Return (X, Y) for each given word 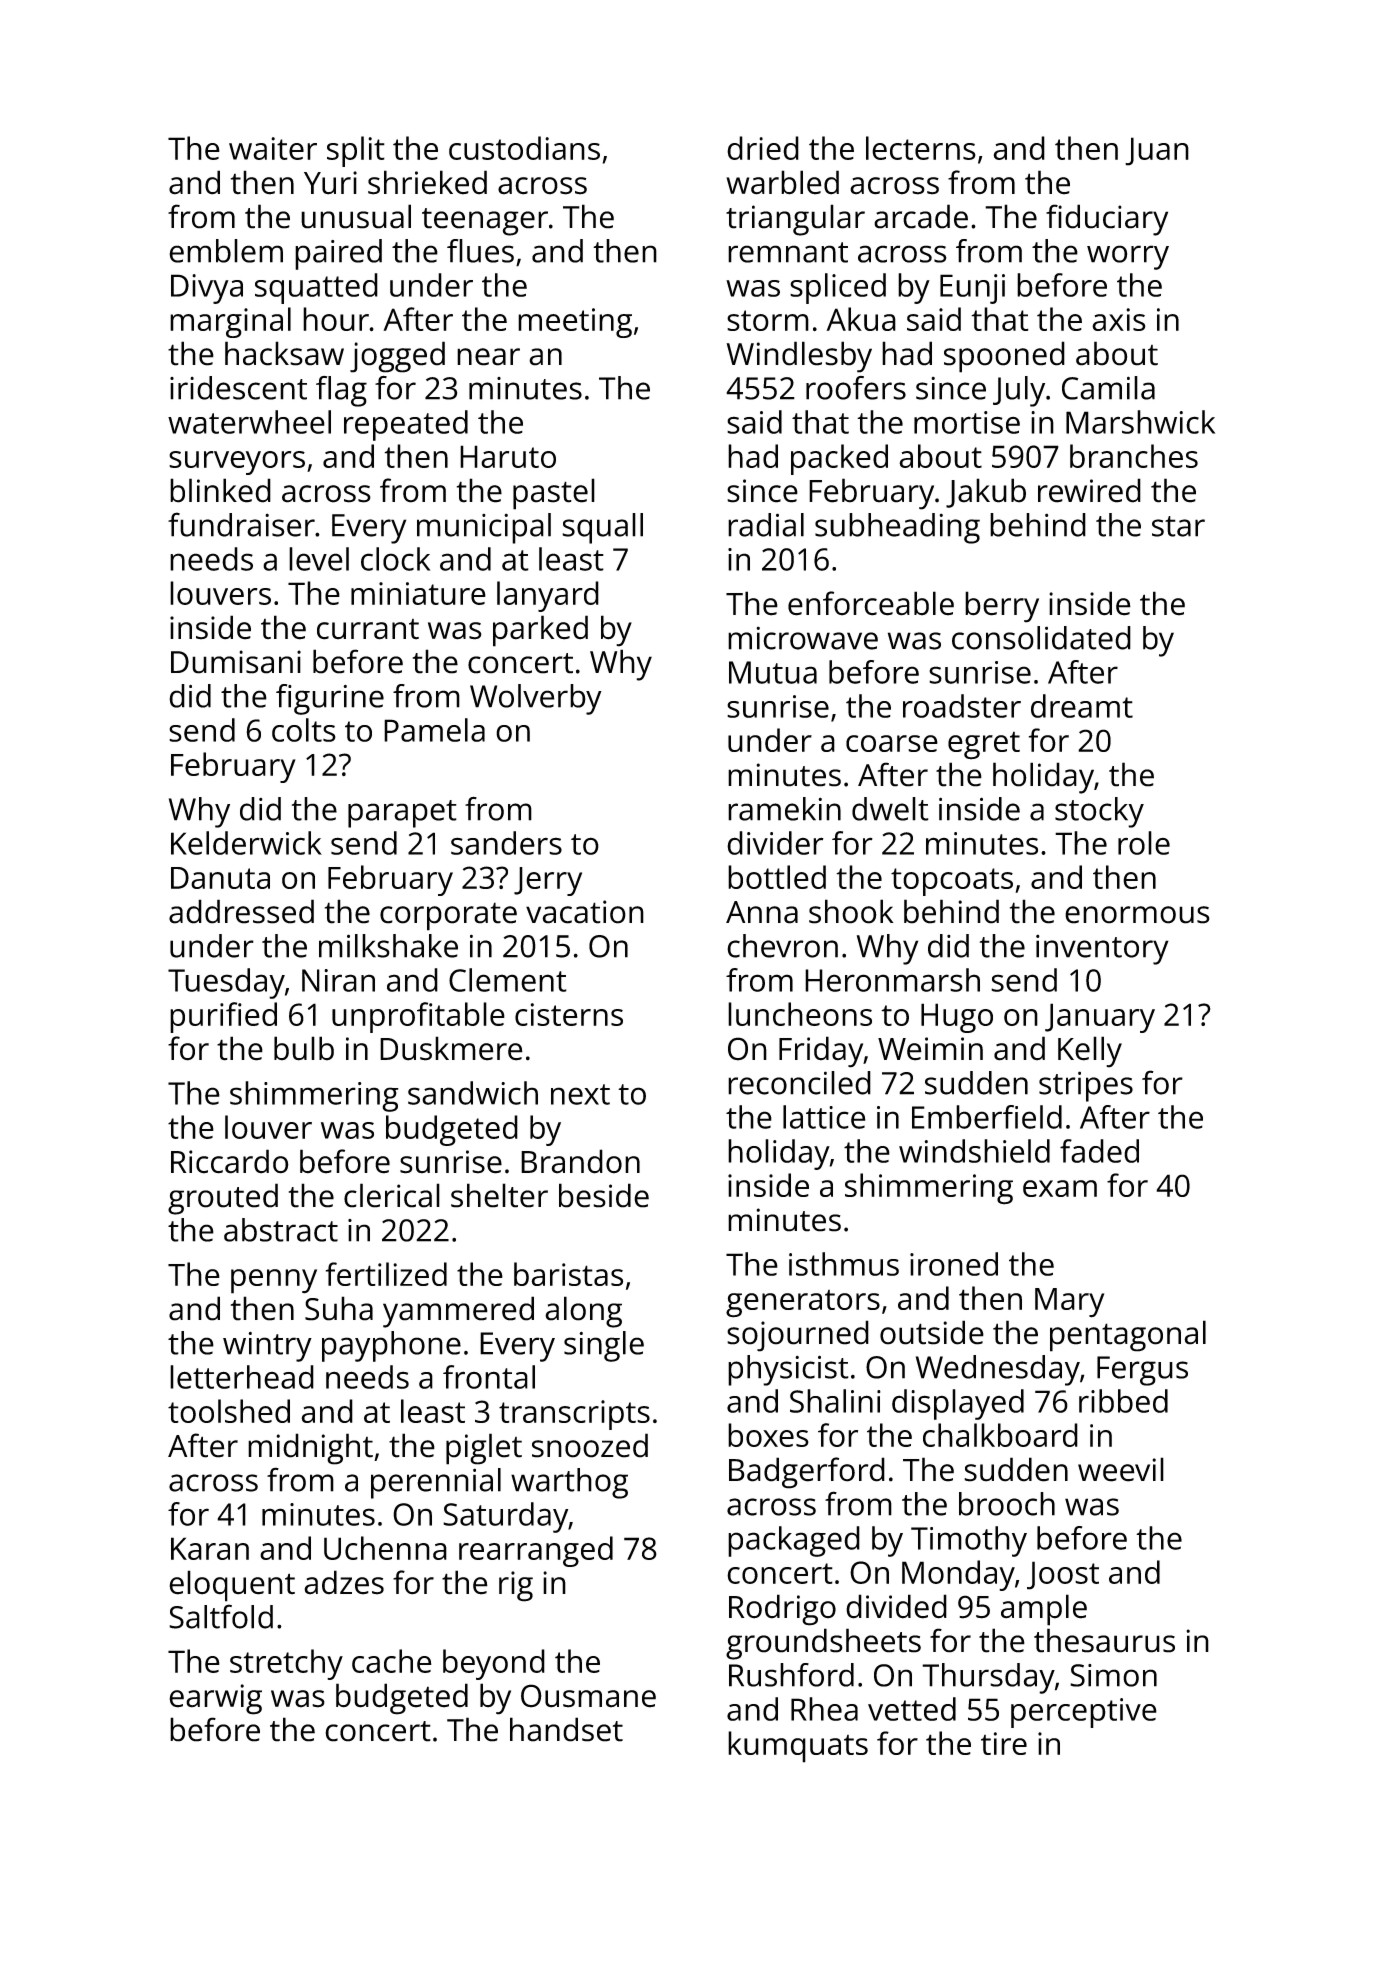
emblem (226, 251)
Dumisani (236, 662)
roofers (856, 388)
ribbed (1123, 1401)
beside (604, 1195)
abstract (281, 1230)
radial (766, 525)
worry (1128, 257)
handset (566, 1729)
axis (1119, 319)
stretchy (286, 1664)
